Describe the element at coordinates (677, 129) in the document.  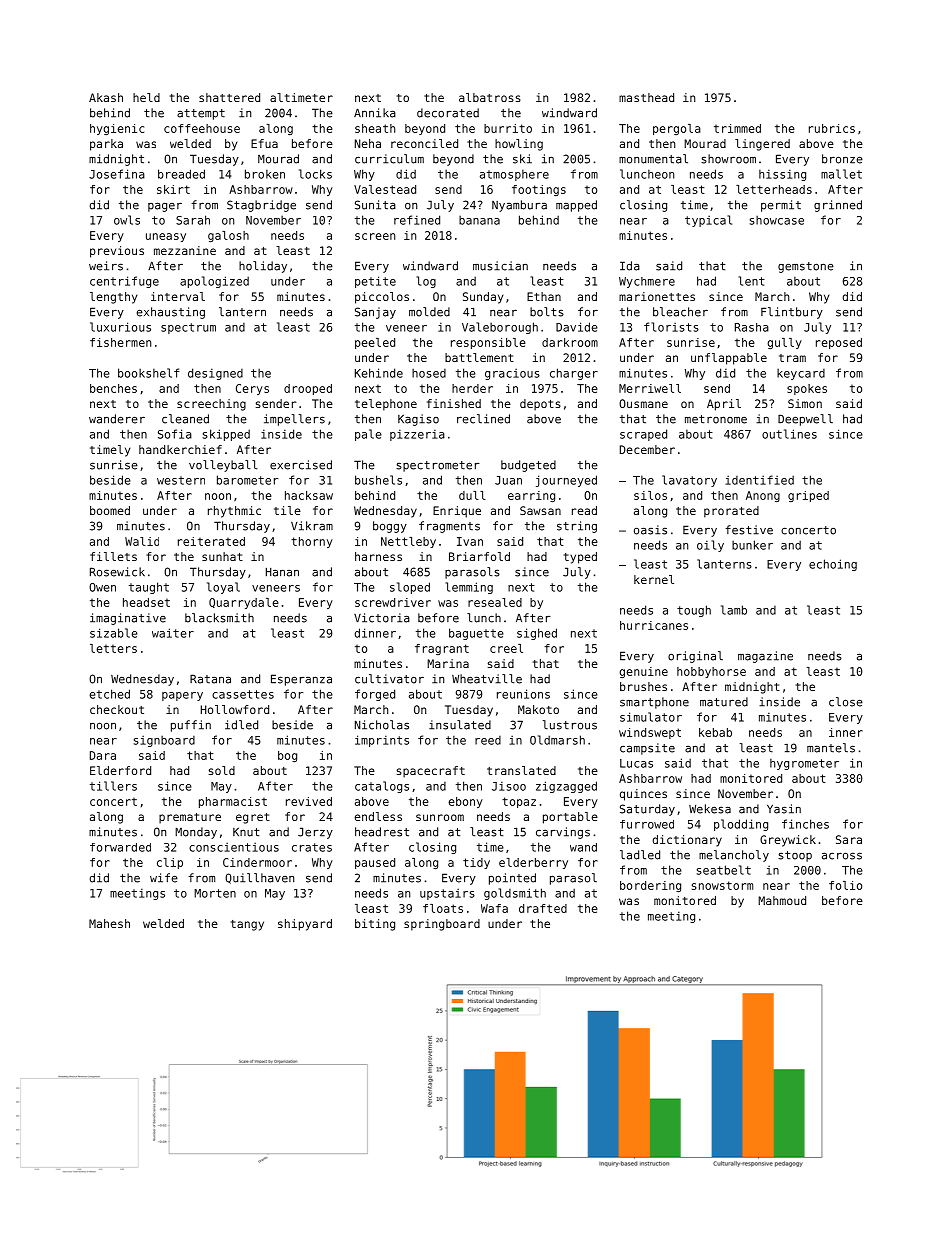
I see `pergola` at that location.
